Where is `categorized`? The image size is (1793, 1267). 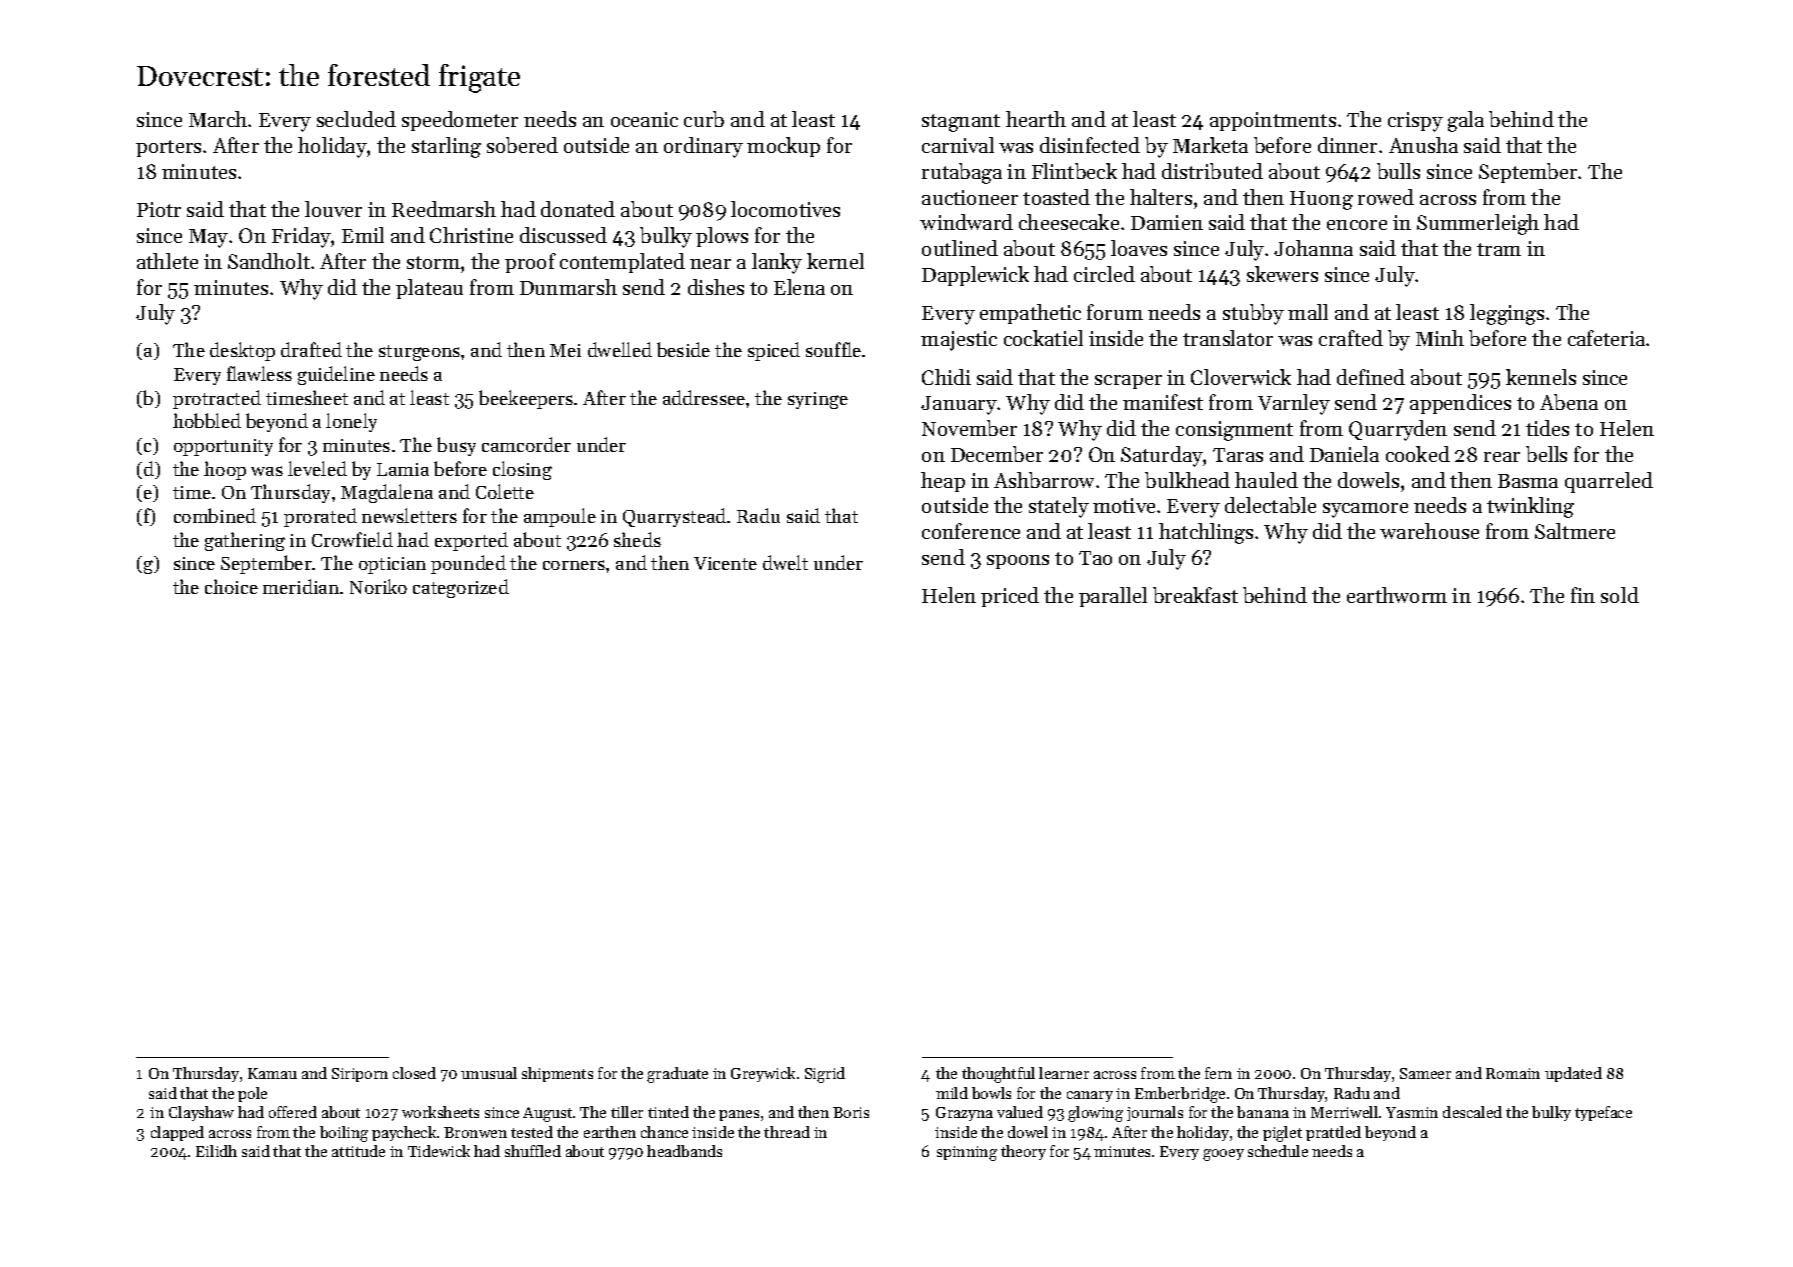
categorized is located at coordinates (461, 588).
